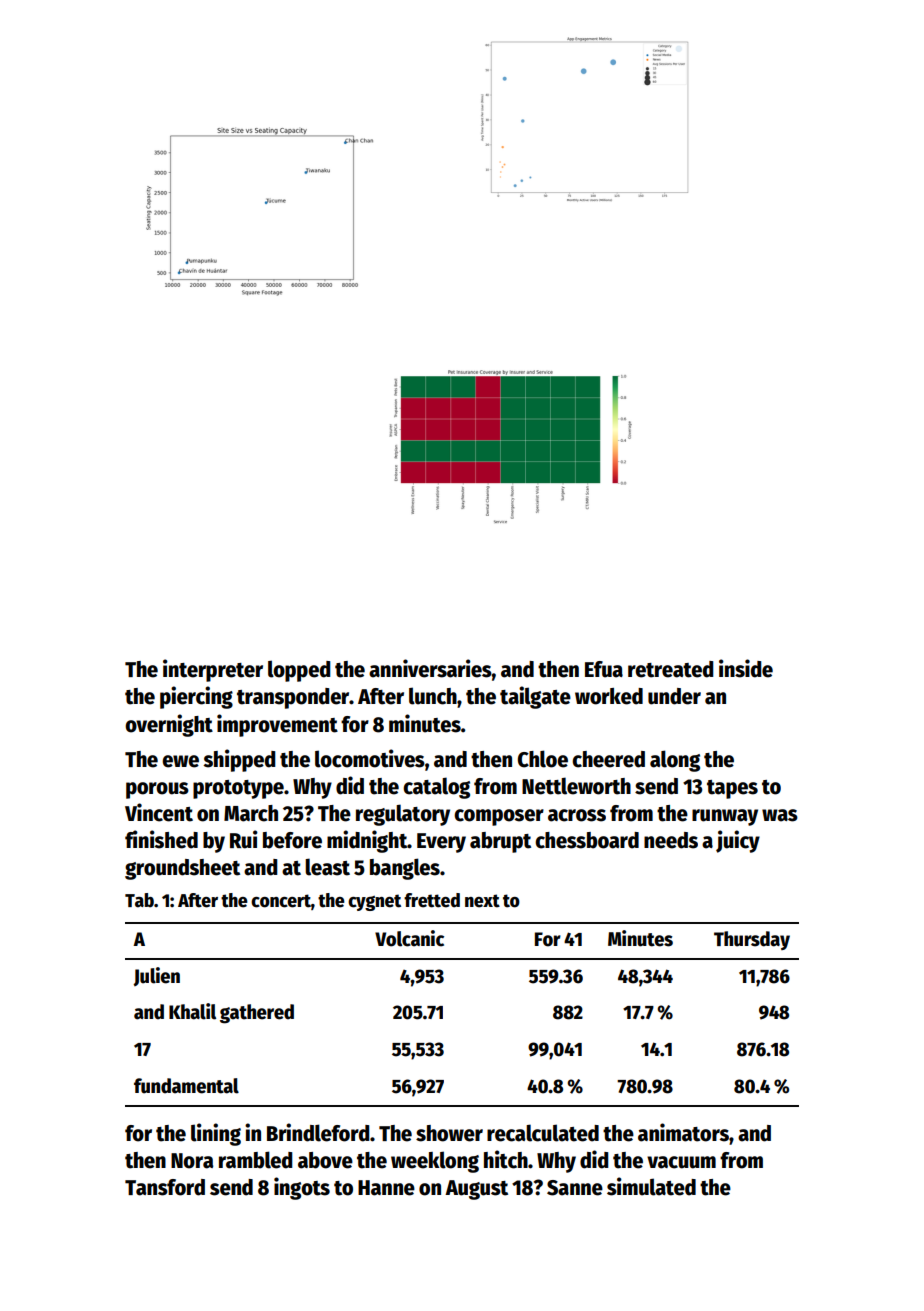 Image resolution: width=924 pixels, height=1311 pixels. Describe the element at coordinates (180, 761) in the document. I see `ewe` at that location.
